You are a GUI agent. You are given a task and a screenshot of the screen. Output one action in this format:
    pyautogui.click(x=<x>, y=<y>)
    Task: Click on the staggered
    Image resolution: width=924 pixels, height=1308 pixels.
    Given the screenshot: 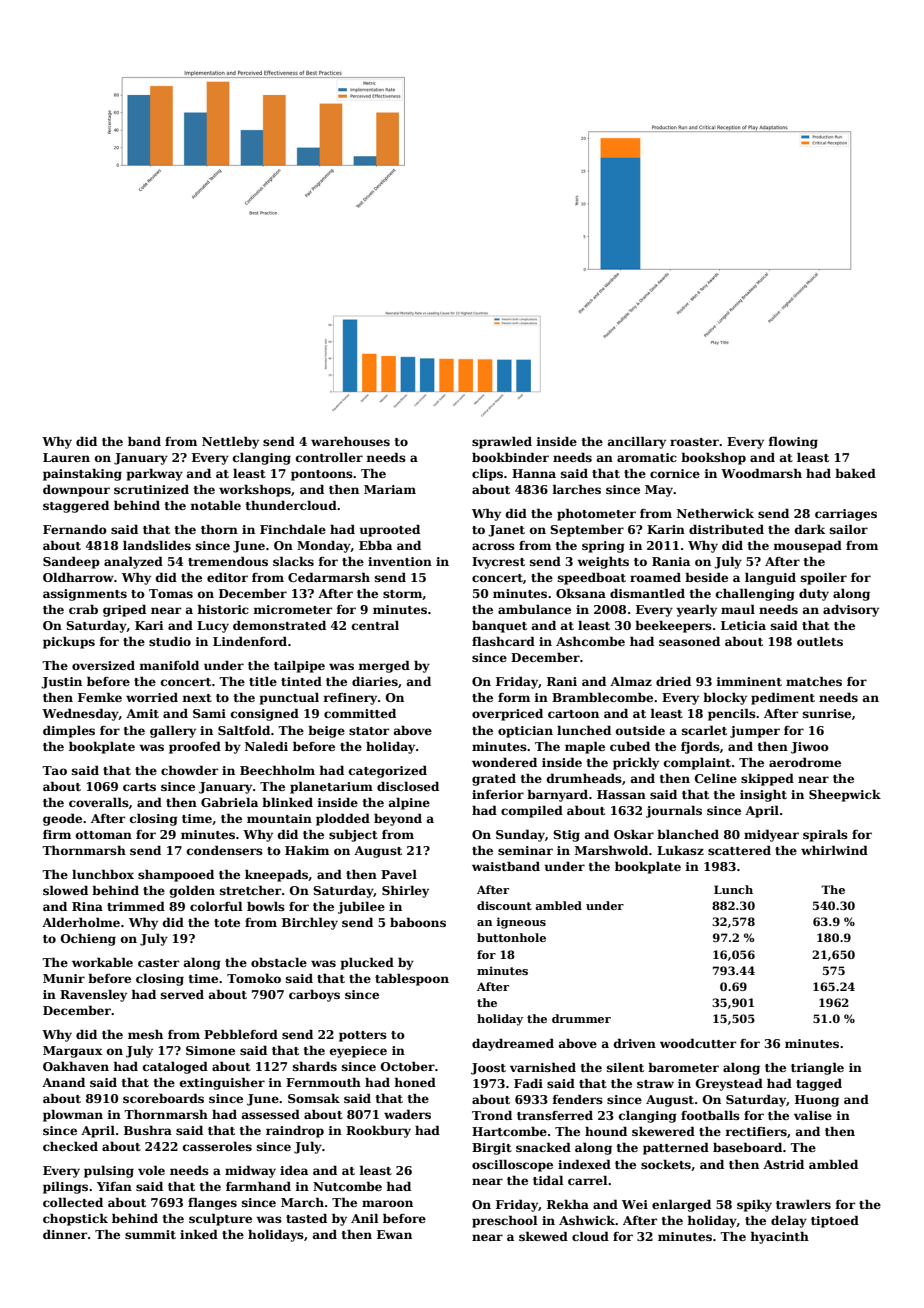 What is the action you would take?
    pyautogui.click(x=76, y=506)
